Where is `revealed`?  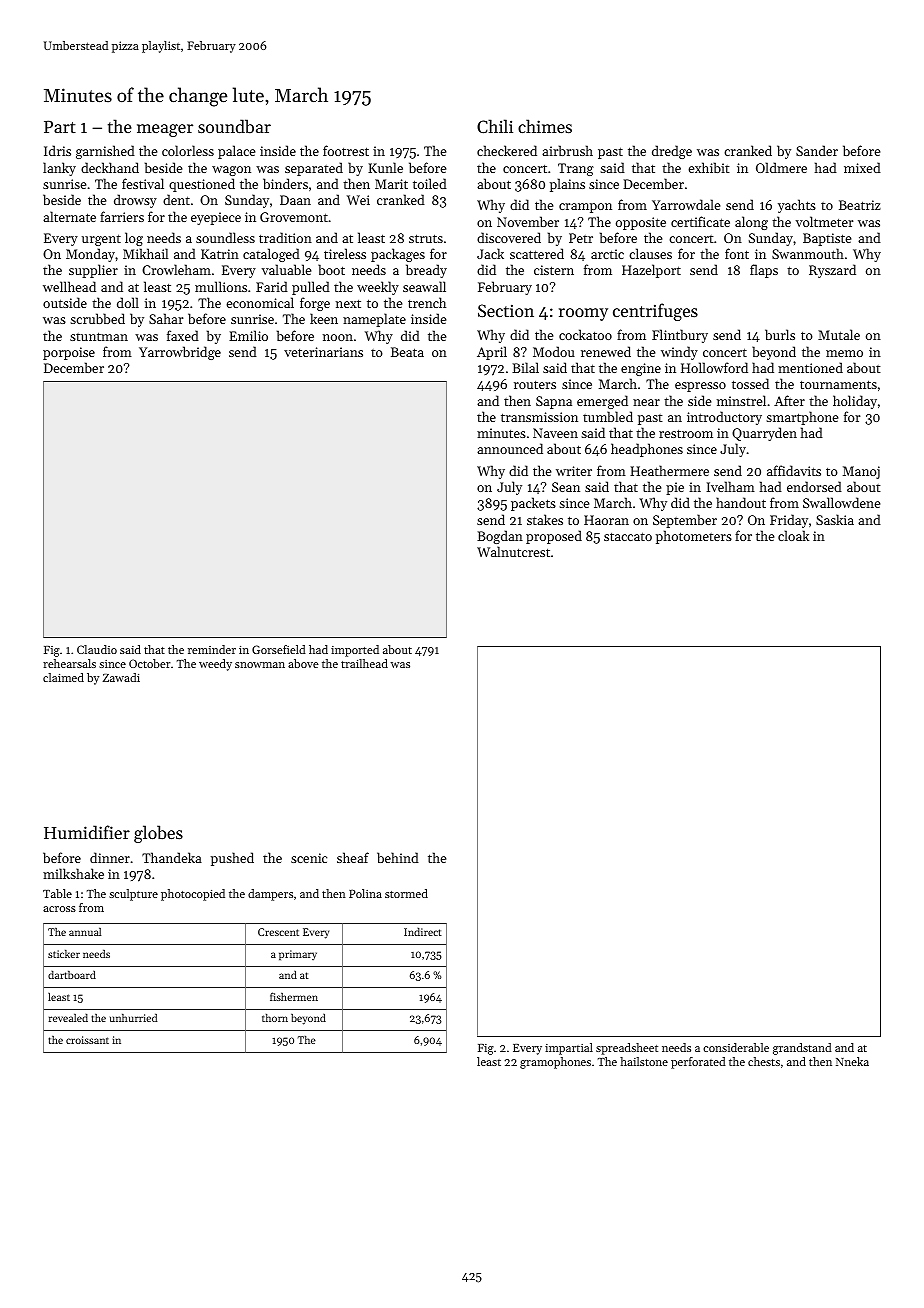
revealed is located at coordinates (68, 1017).
